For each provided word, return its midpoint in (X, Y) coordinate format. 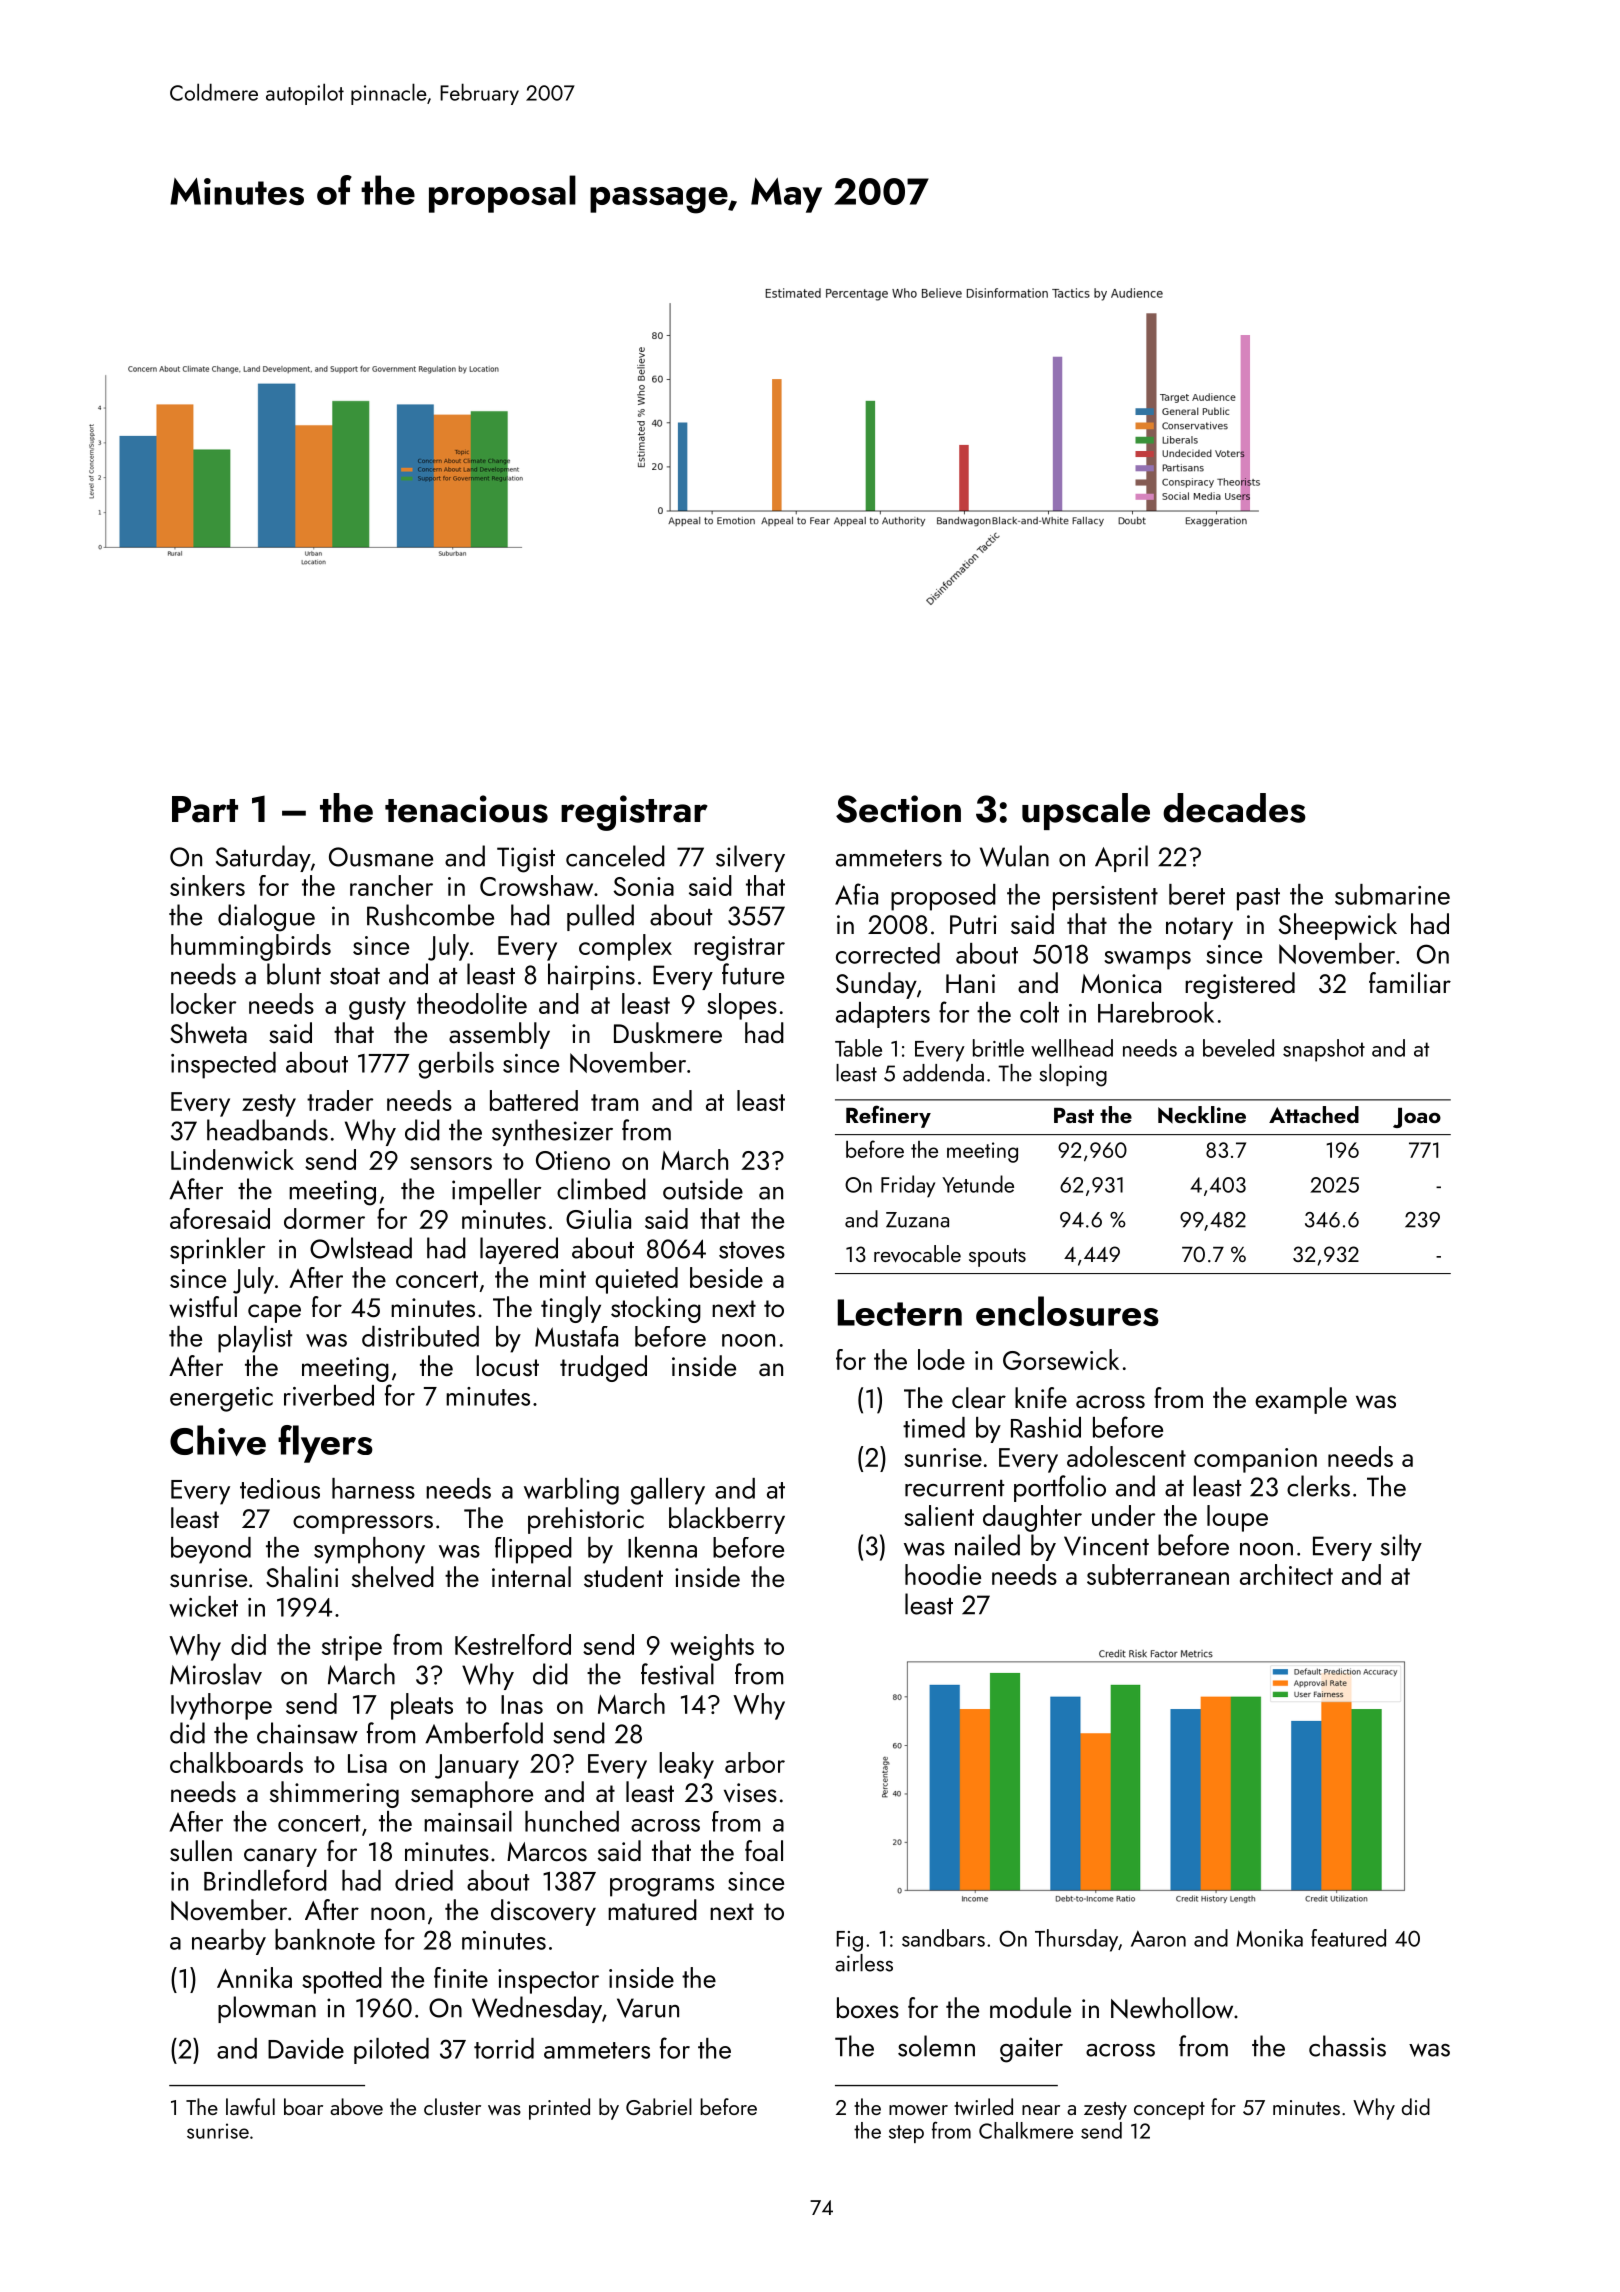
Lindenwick (232, 1159)
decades (1234, 808)
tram (614, 1102)
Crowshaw (536, 885)
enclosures (1067, 1311)
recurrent (954, 1488)
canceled (615, 856)
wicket (203, 1606)
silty (1401, 1547)
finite (461, 1977)
